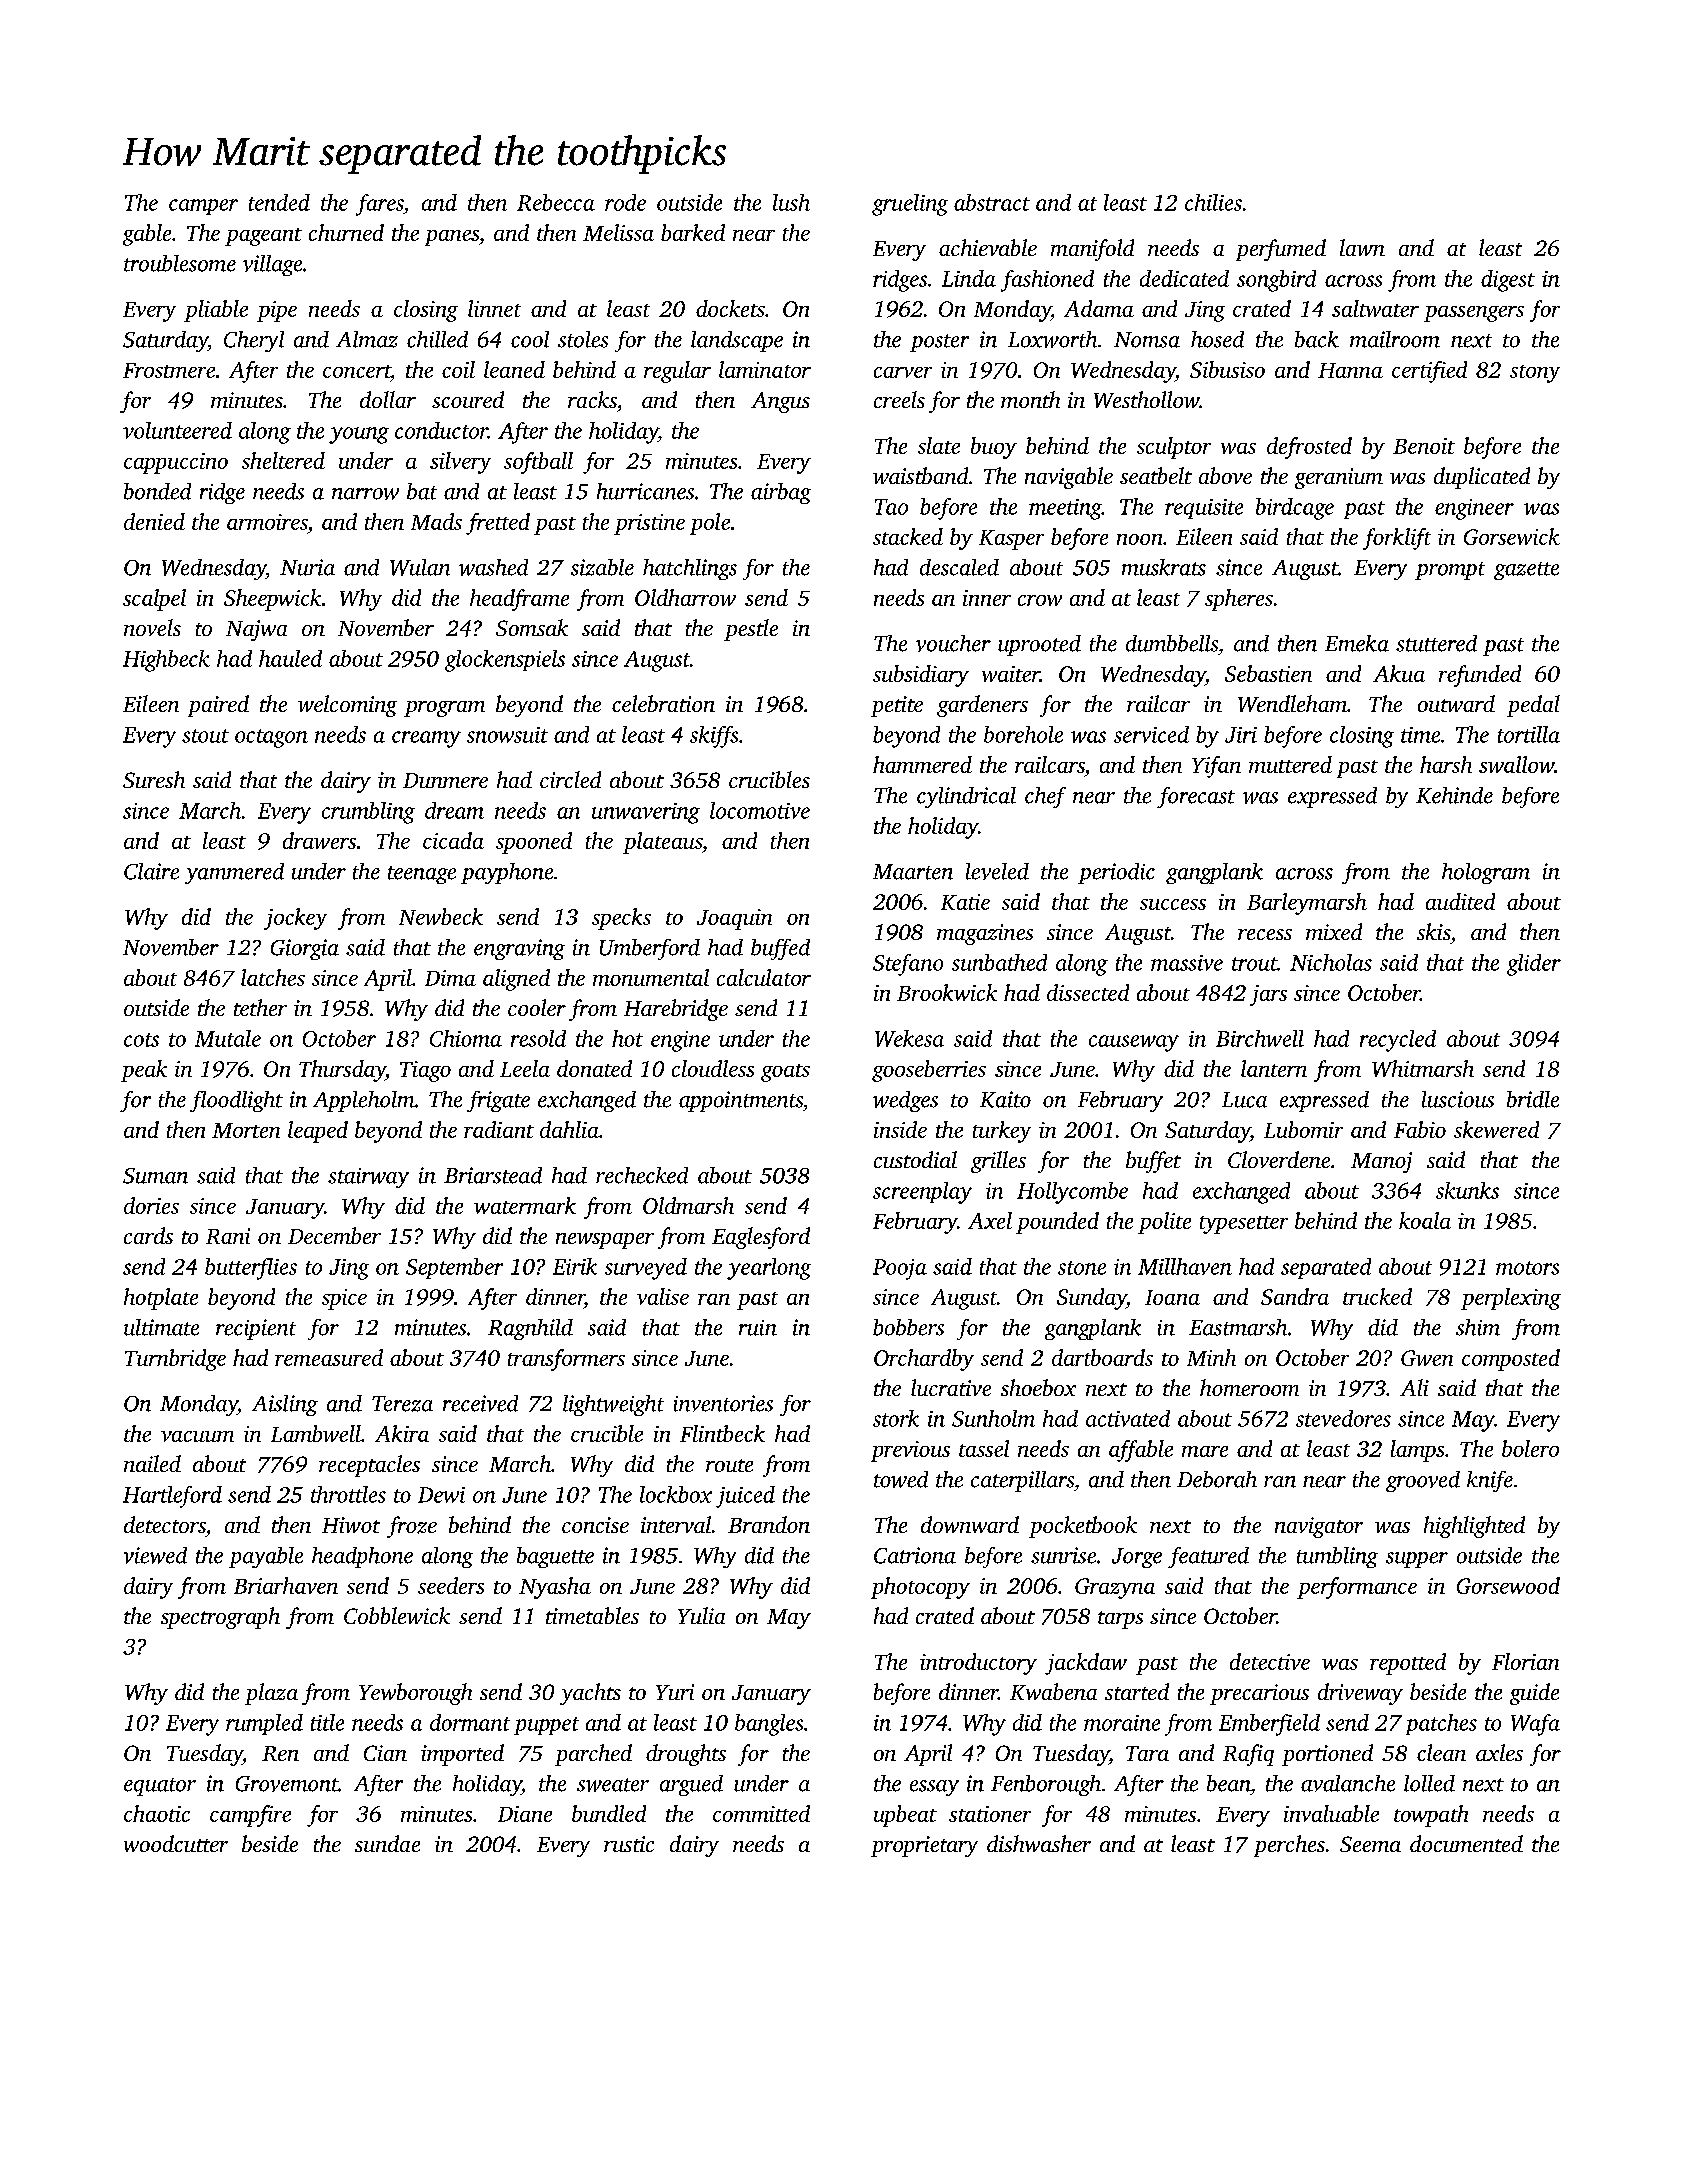 This page has width=1683, height=2178. I want to click on highlighted, so click(1474, 1527).
